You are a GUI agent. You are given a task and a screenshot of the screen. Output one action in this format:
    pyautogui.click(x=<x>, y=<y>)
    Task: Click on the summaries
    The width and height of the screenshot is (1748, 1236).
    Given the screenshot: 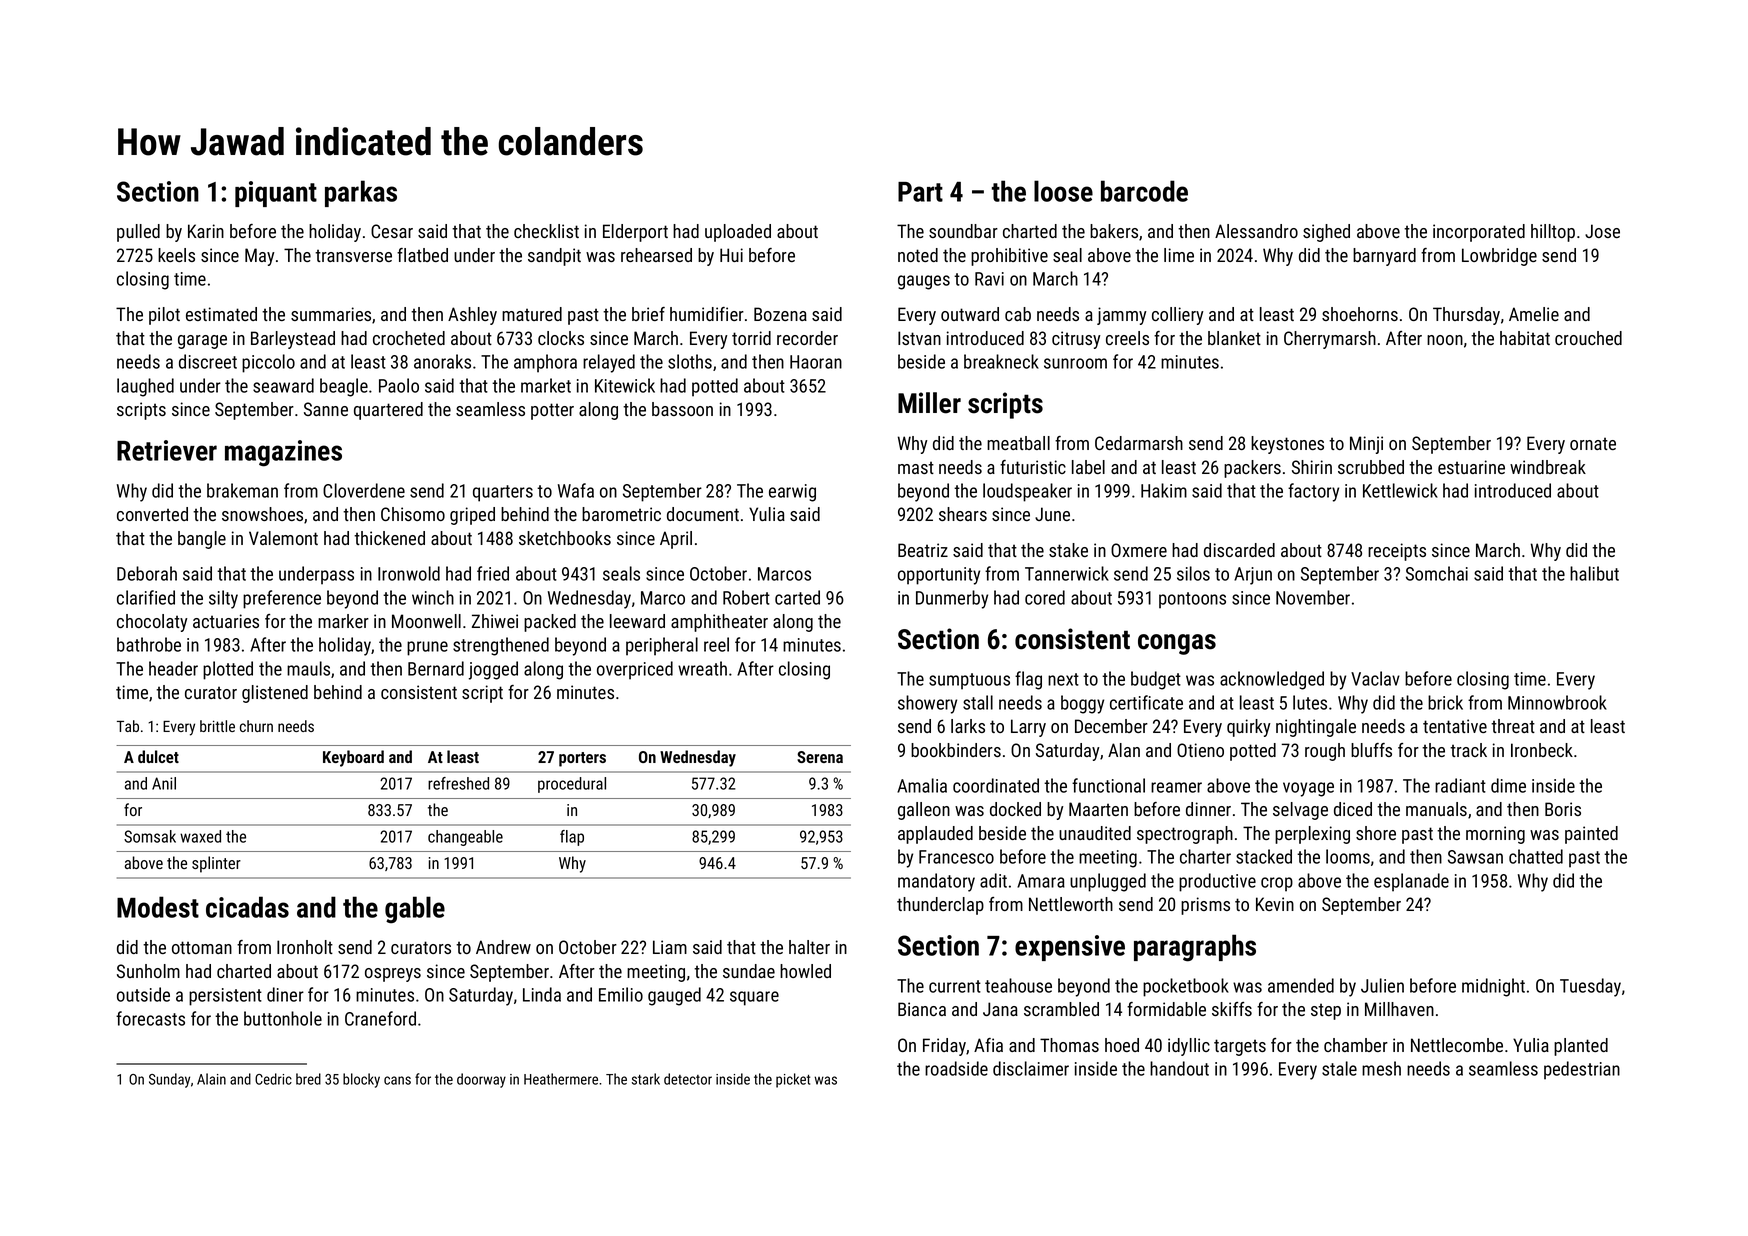 What is the action you would take?
    pyautogui.click(x=331, y=314)
